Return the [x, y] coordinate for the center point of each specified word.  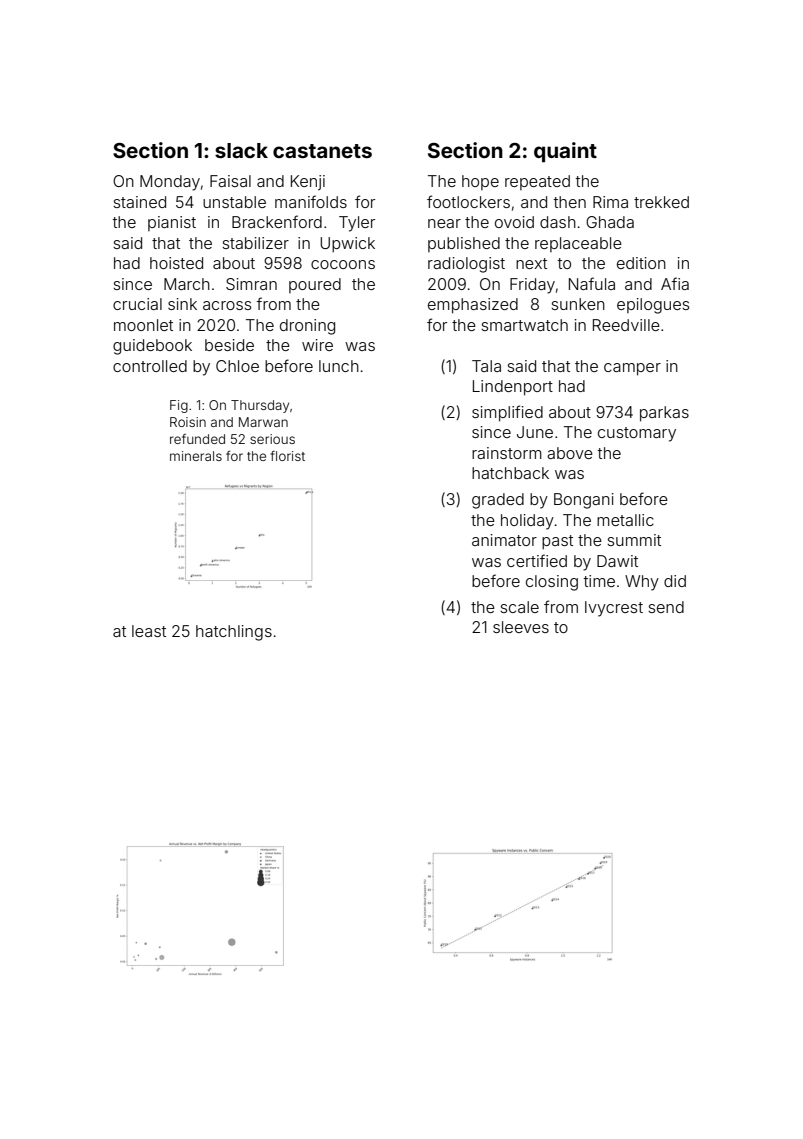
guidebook [152, 347]
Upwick [347, 245]
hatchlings [234, 633]
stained [139, 202]
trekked [661, 202]
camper [632, 369]
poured [315, 285]
